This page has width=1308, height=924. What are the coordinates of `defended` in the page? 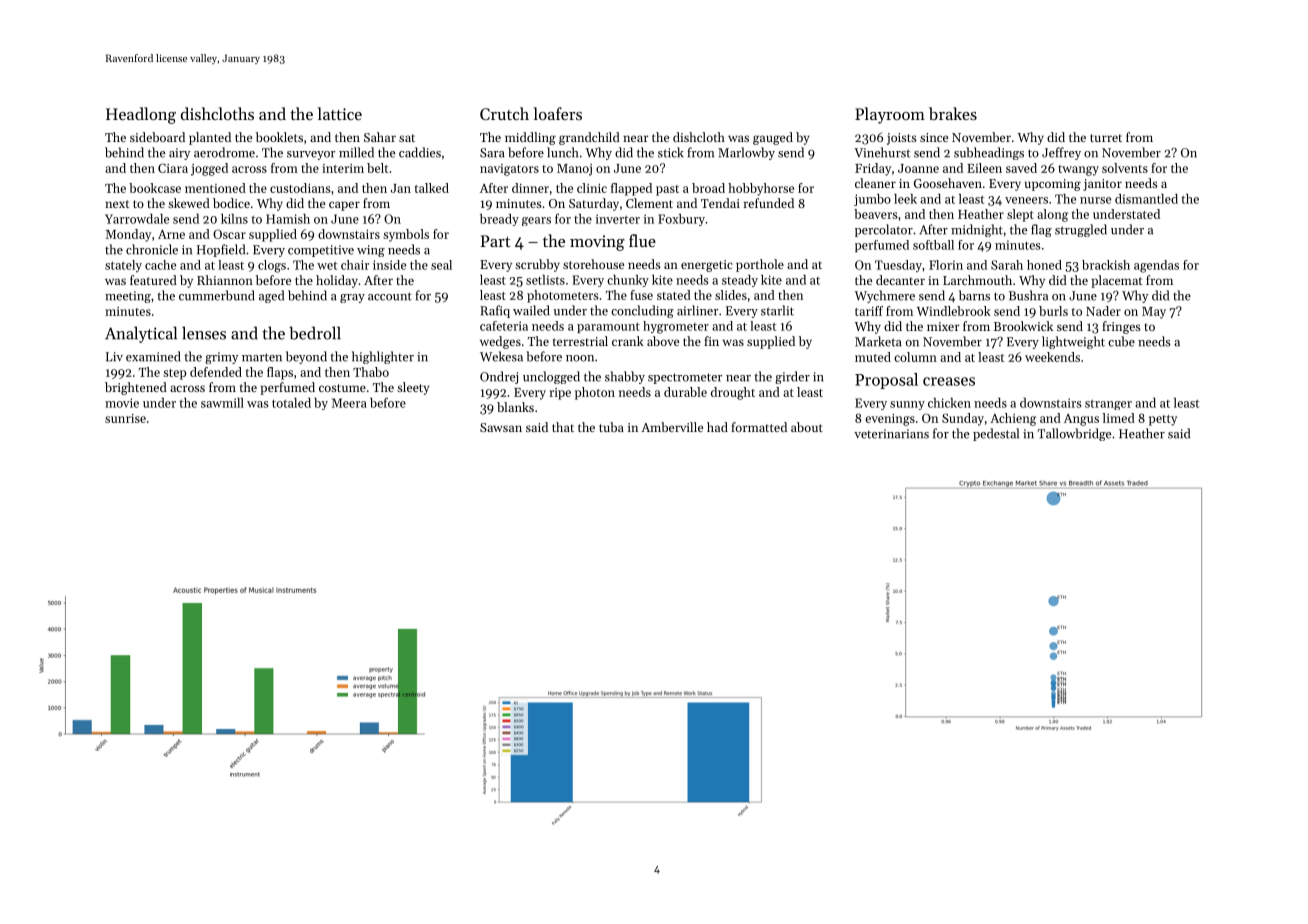 It's located at (216, 372).
